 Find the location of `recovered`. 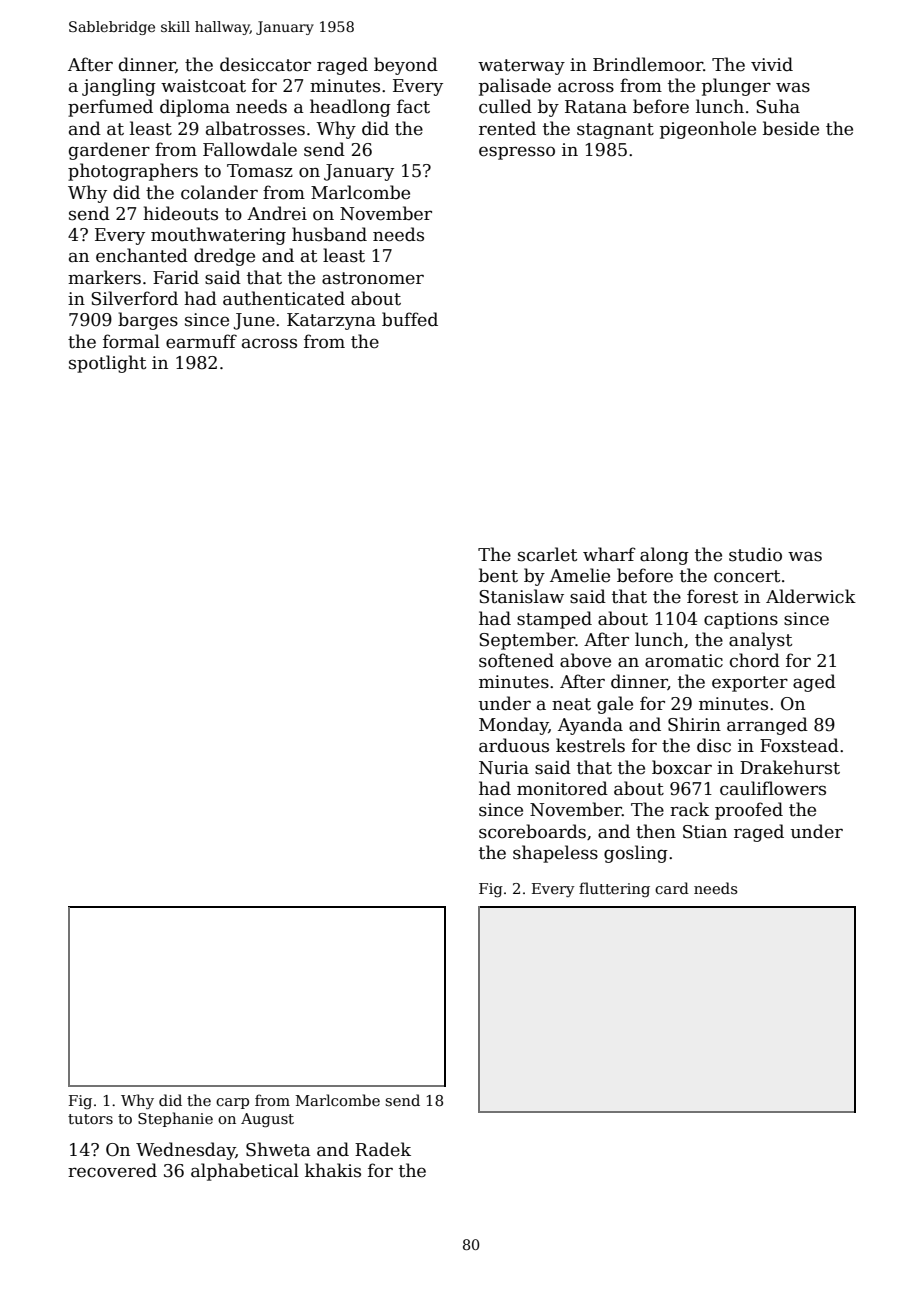

recovered is located at coordinates (112, 1170).
